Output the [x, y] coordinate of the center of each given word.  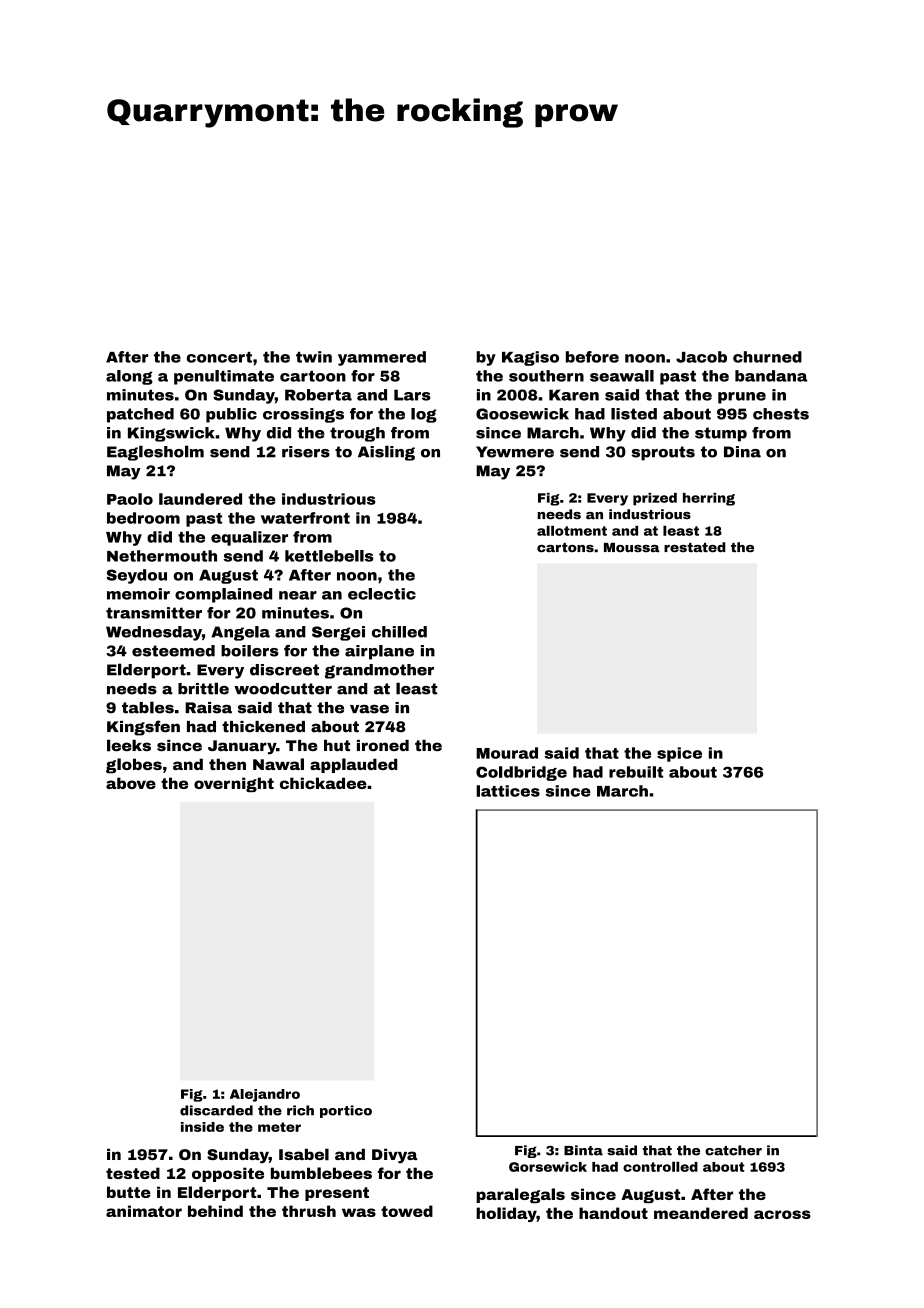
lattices [508, 791]
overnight [234, 784]
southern [546, 376]
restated [694, 547]
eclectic [382, 594]
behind [215, 1211]
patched [140, 415]
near [298, 595]
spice [679, 754]
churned [767, 357]
